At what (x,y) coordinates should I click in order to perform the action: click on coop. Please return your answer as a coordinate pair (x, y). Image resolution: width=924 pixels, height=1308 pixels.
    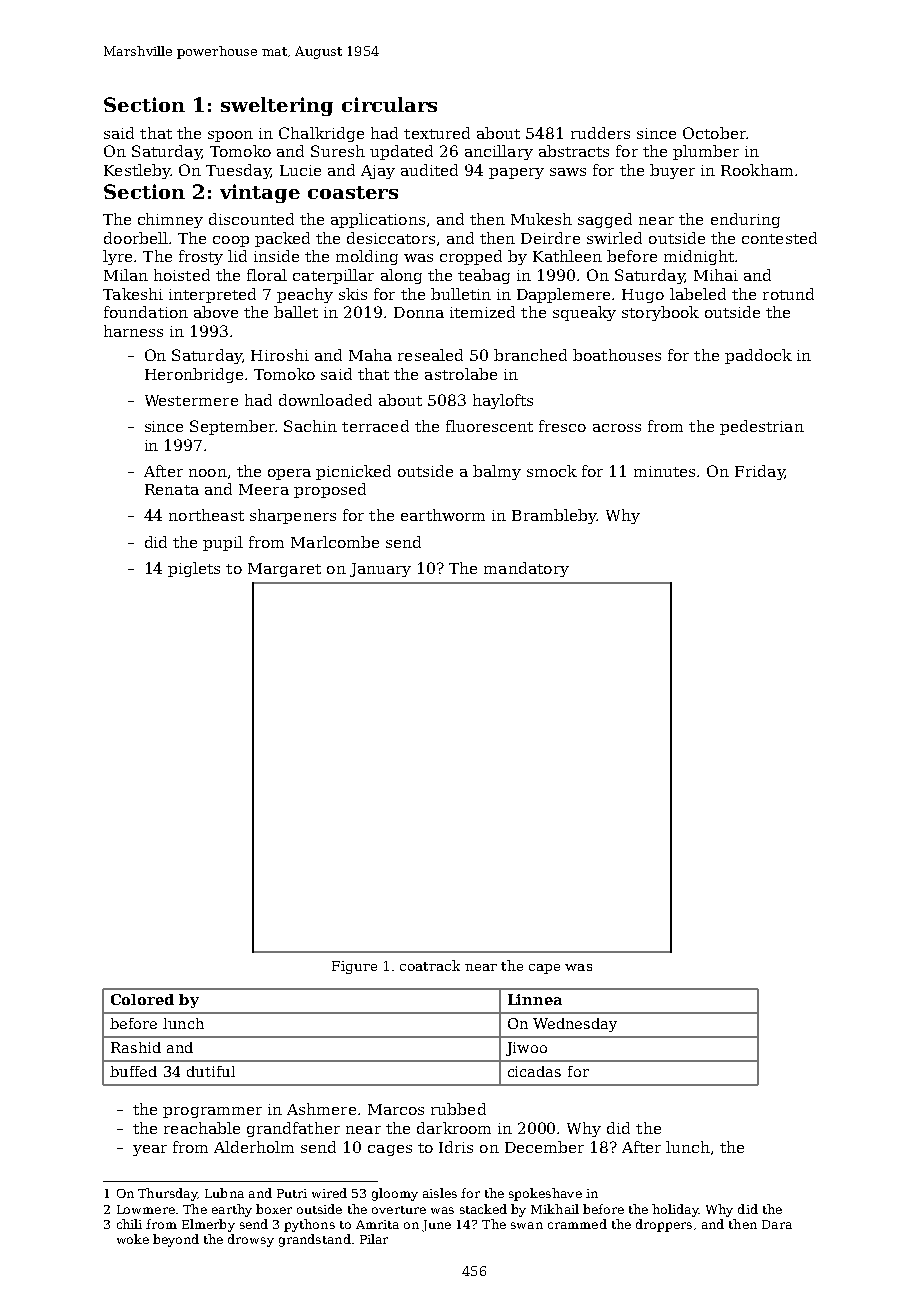
    Looking at the image, I should click on (231, 241).
